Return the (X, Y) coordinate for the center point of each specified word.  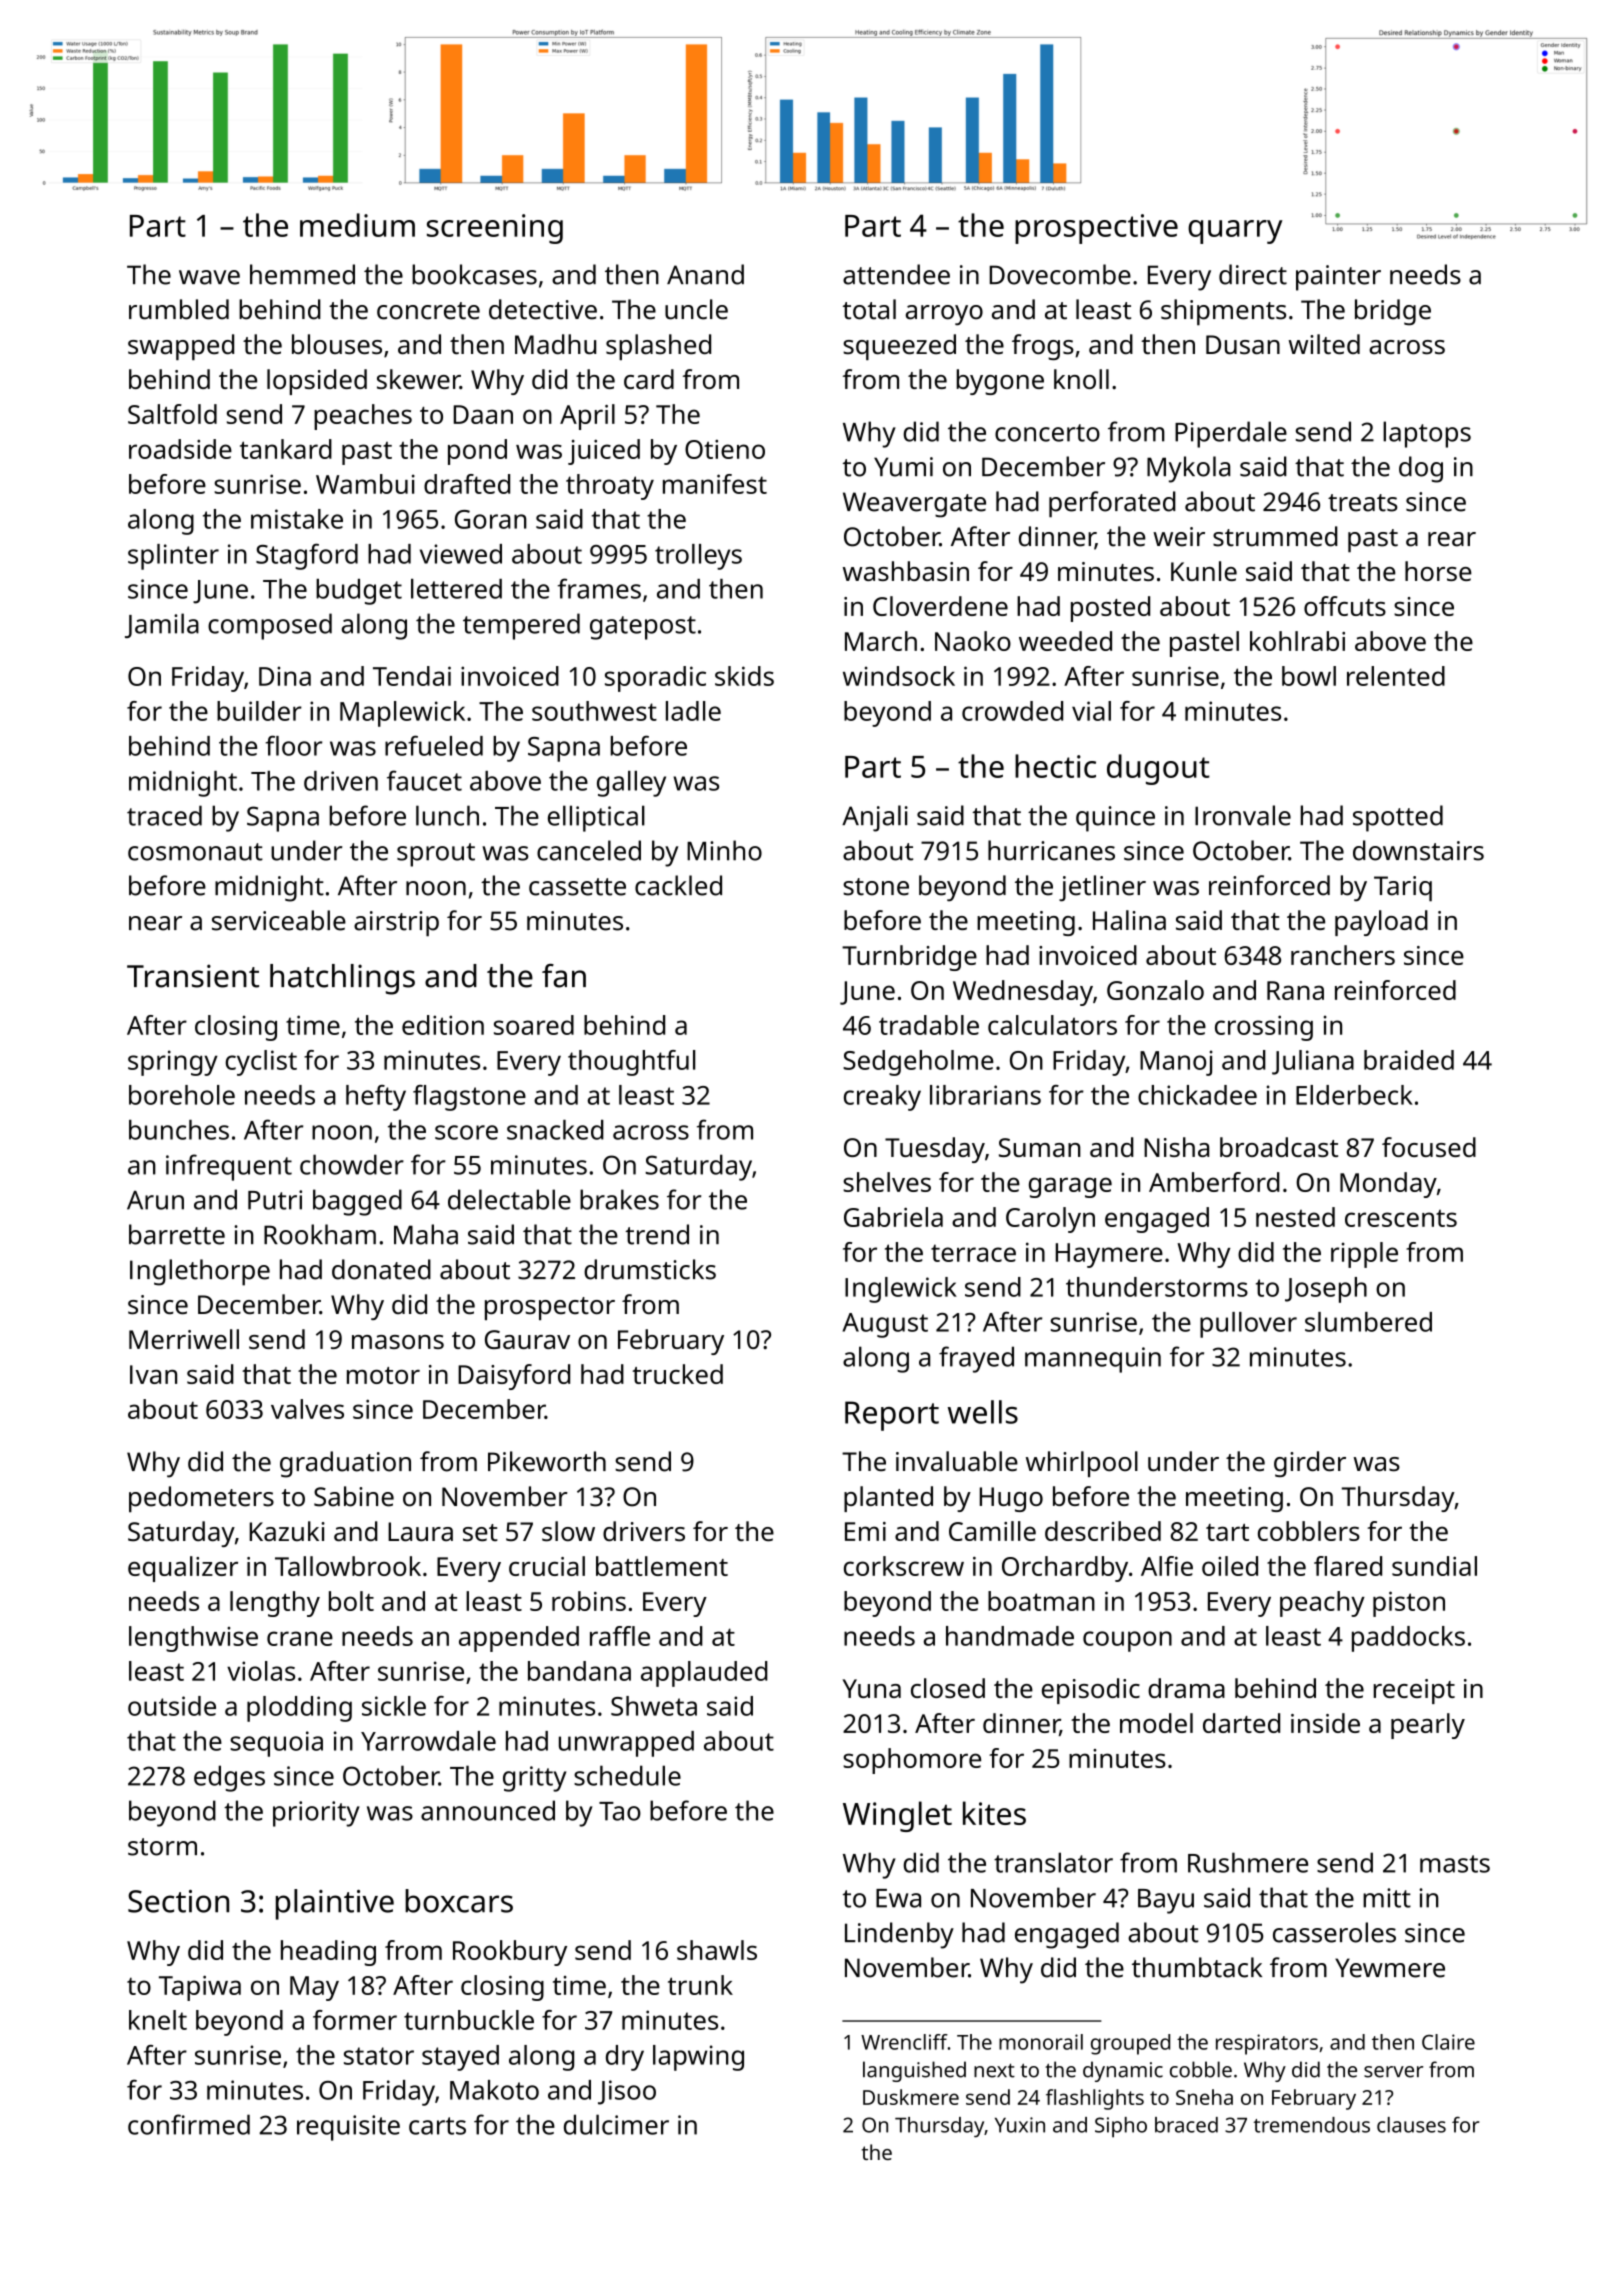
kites (994, 1813)
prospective (1096, 229)
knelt (158, 2020)
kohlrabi (1297, 641)
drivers (644, 1531)
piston (1409, 1604)
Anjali (875, 818)
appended (519, 1639)
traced (164, 815)
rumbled (179, 309)
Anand (705, 274)
